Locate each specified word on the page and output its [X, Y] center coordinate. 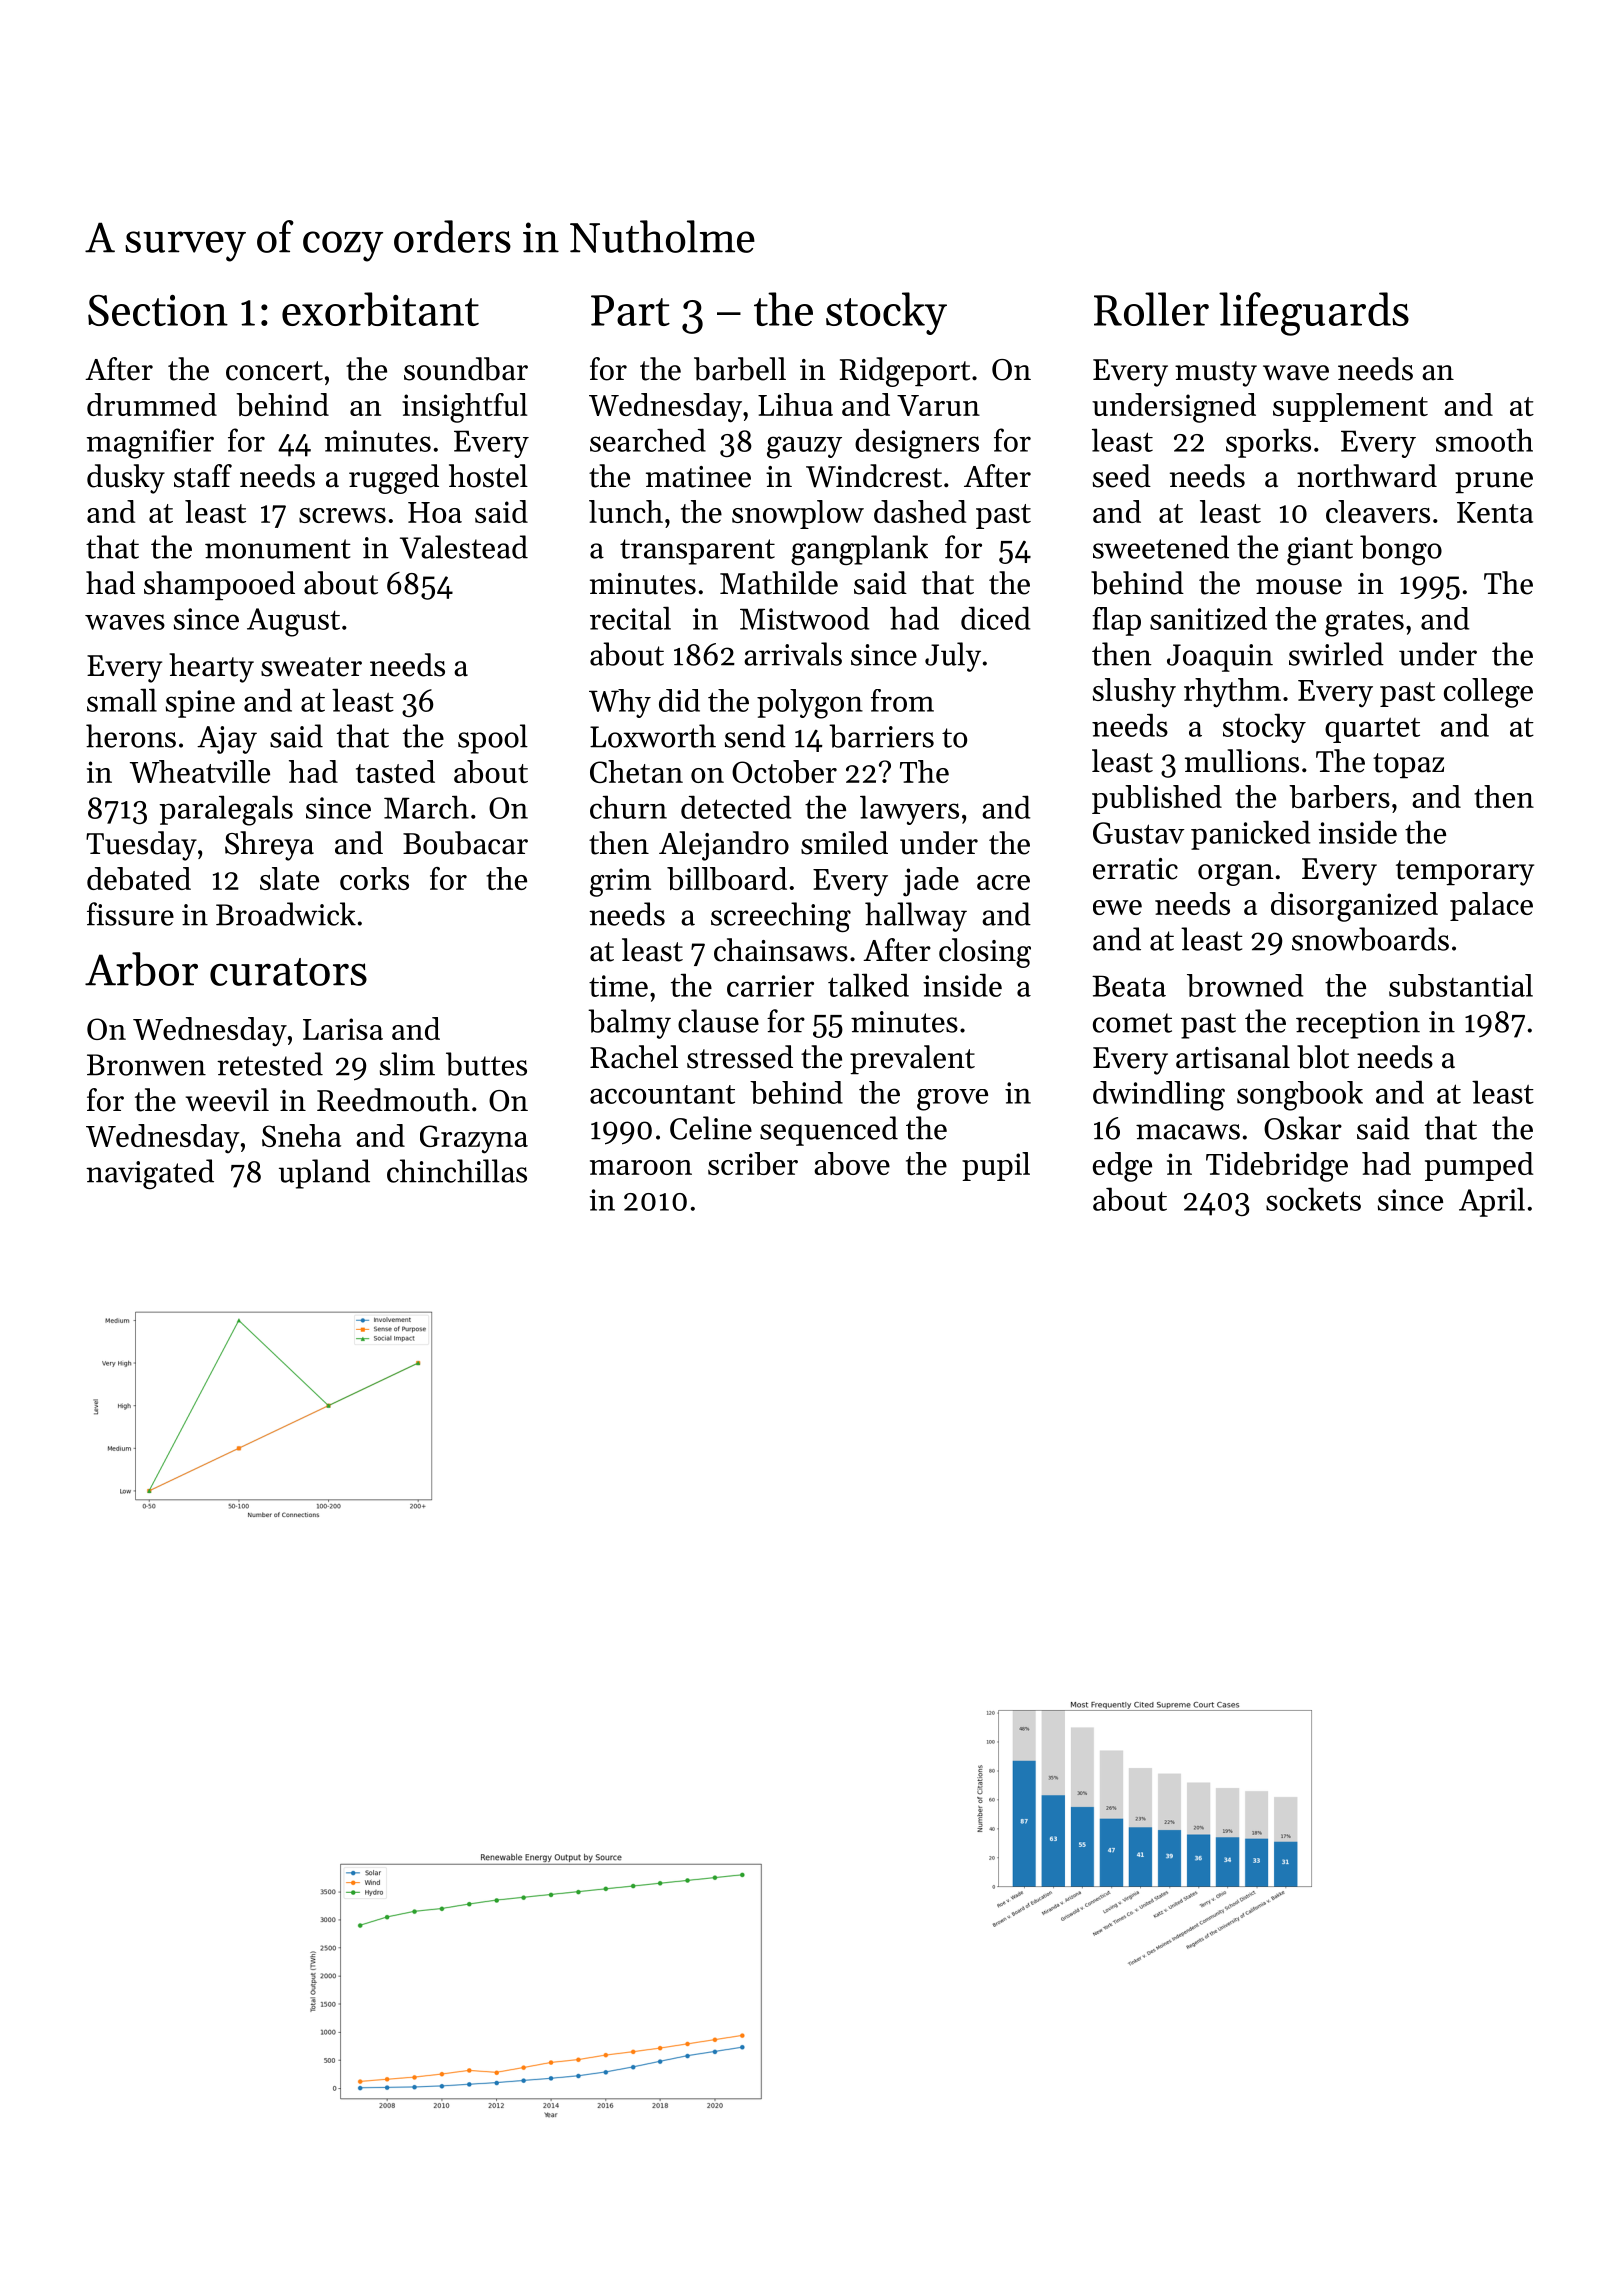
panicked [1250, 835]
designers [917, 443]
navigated [150, 1174]
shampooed [219, 585]
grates [1364, 623]
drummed [152, 404]
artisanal [1233, 1057]
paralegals [226, 810]
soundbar [466, 369]
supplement [1350, 407]
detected [736, 807]
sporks [1268, 443]
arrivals [793, 654]
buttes [486, 1064]
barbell [740, 369]
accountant [662, 1094]
